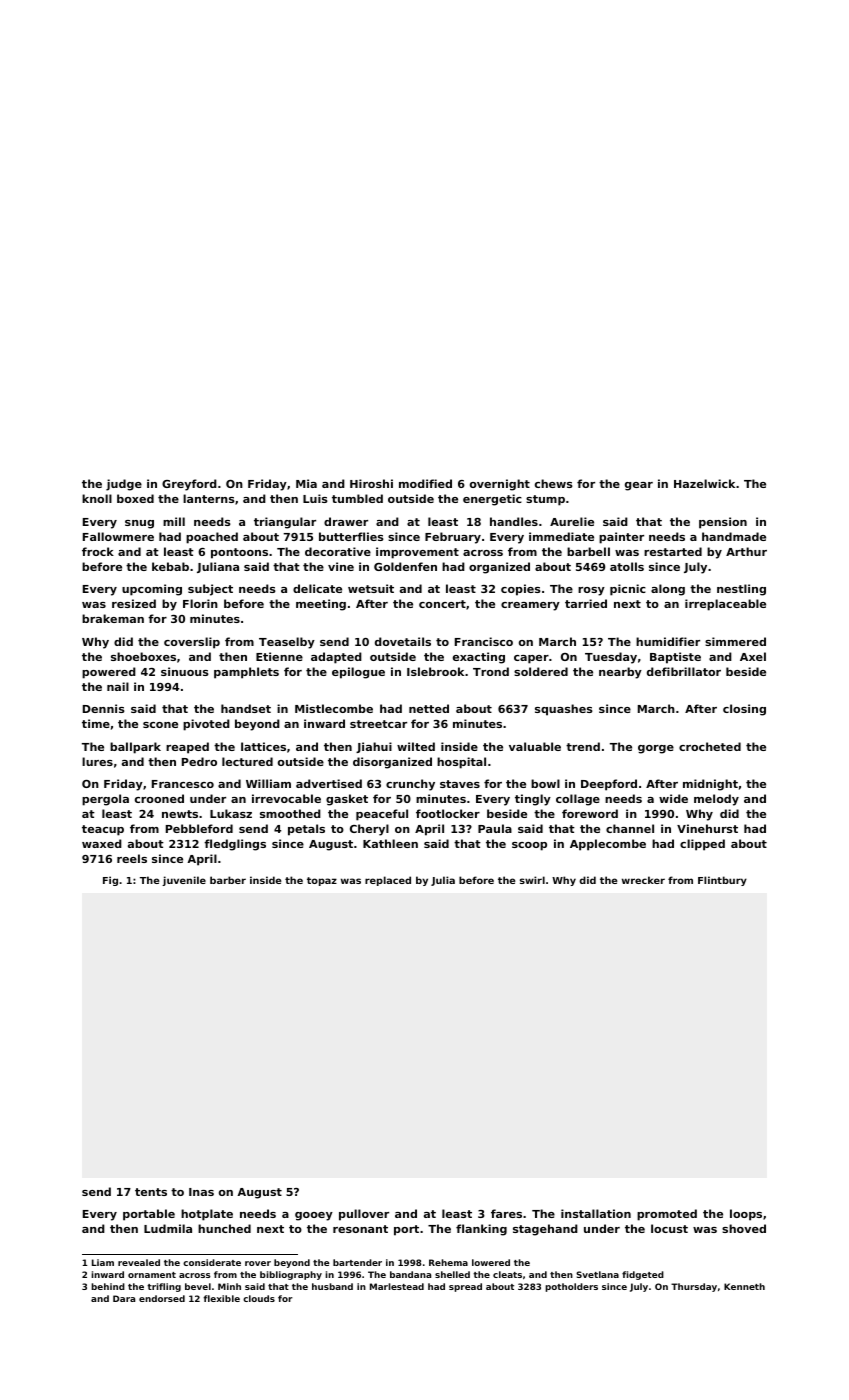 Image resolution: width=849 pixels, height=1400 pixels. Describe the element at coordinates (590, 813) in the page. I see `foreword` at that location.
